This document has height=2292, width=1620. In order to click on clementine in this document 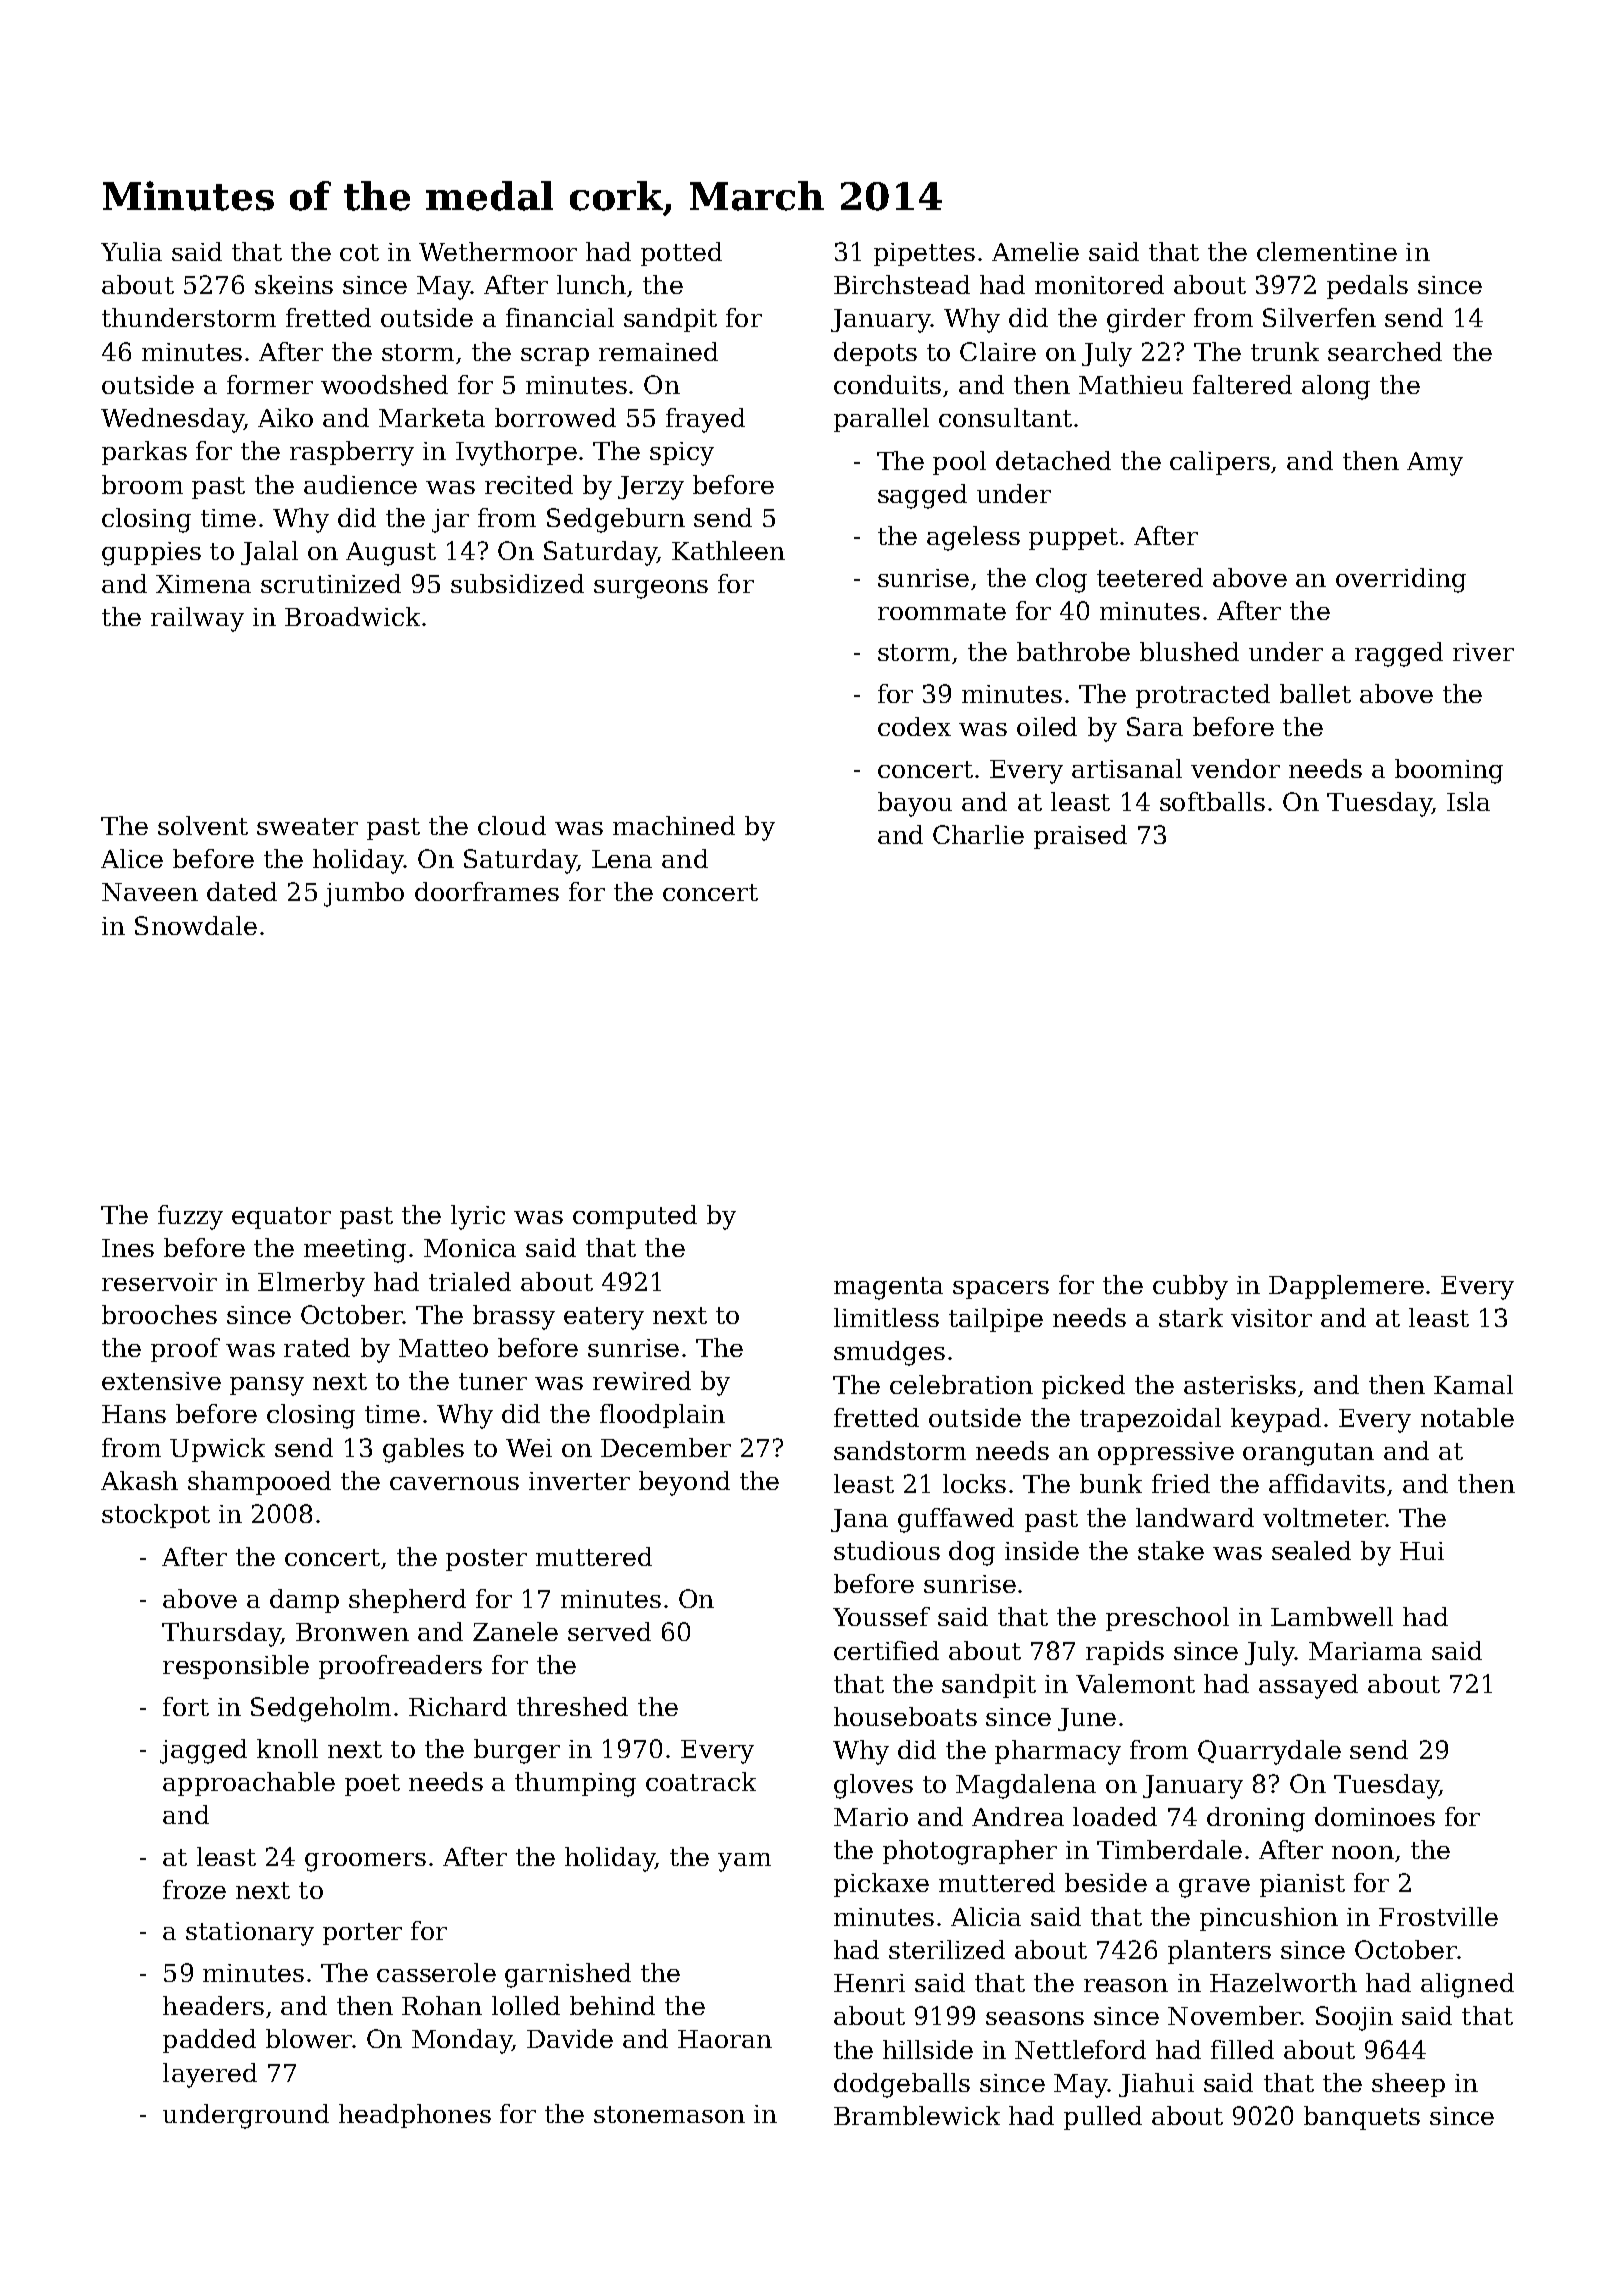, I will do `click(1327, 251)`.
